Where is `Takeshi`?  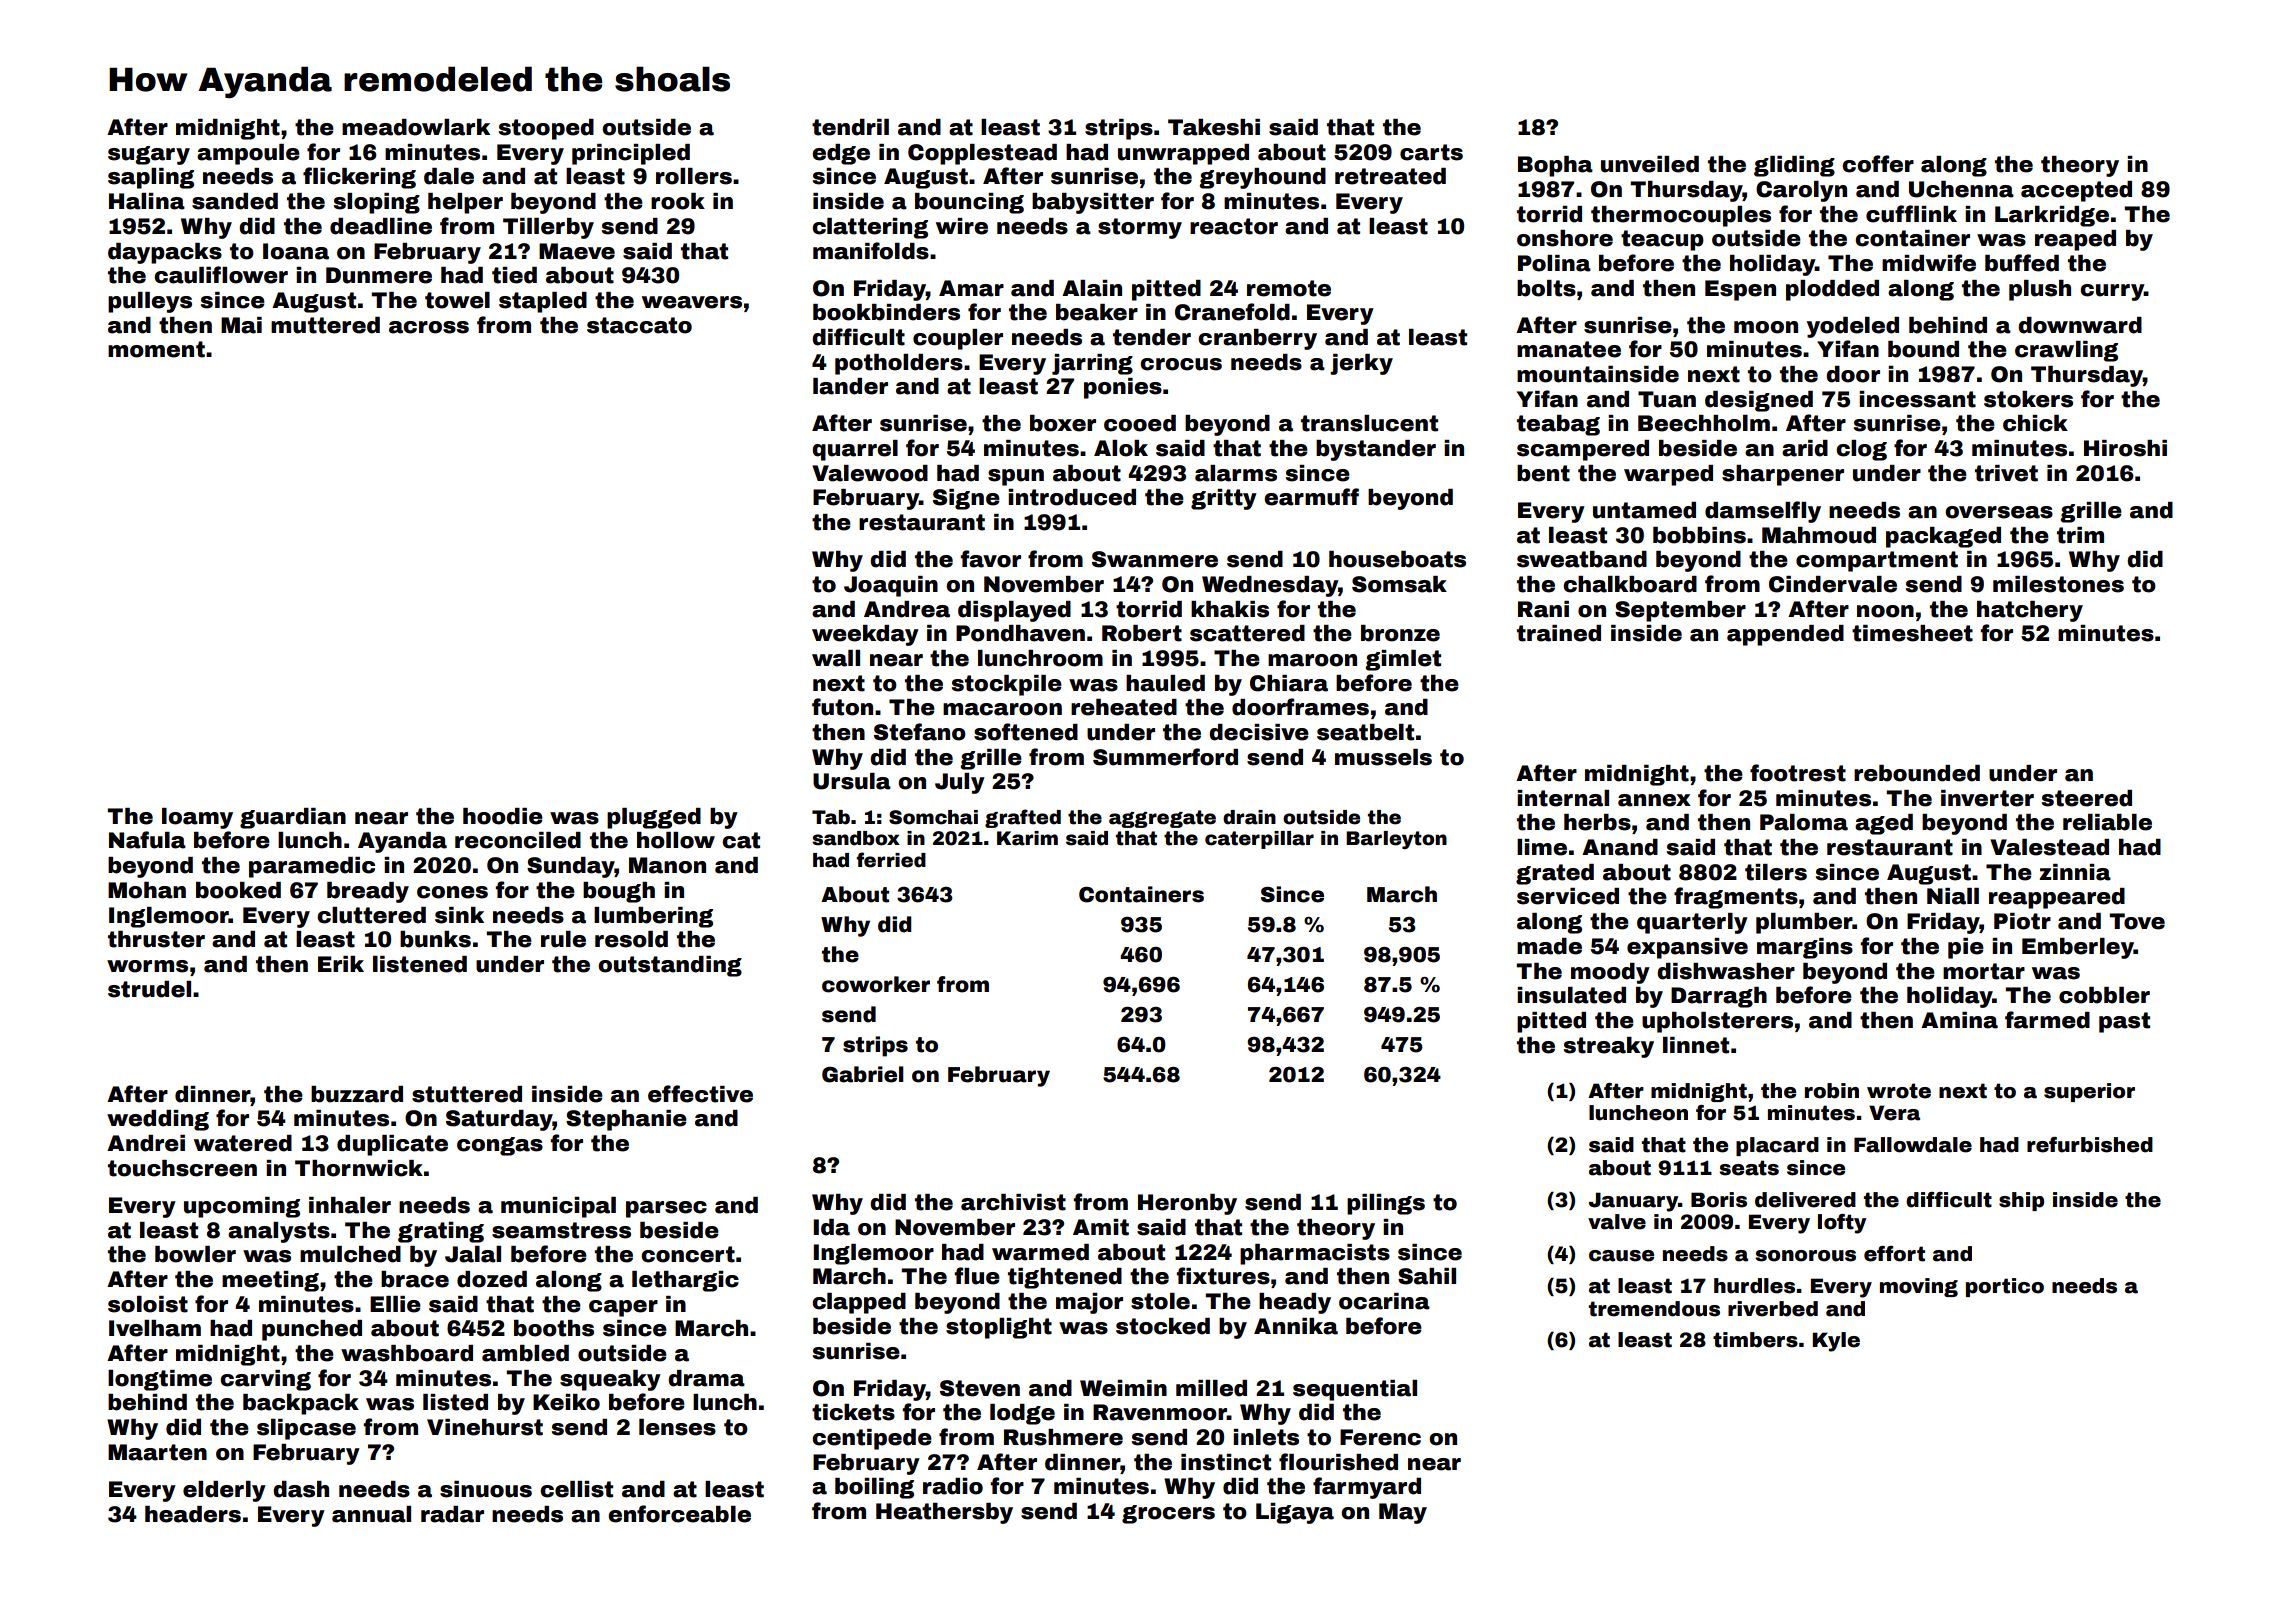
Takeshi is located at coordinates (1214, 127).
